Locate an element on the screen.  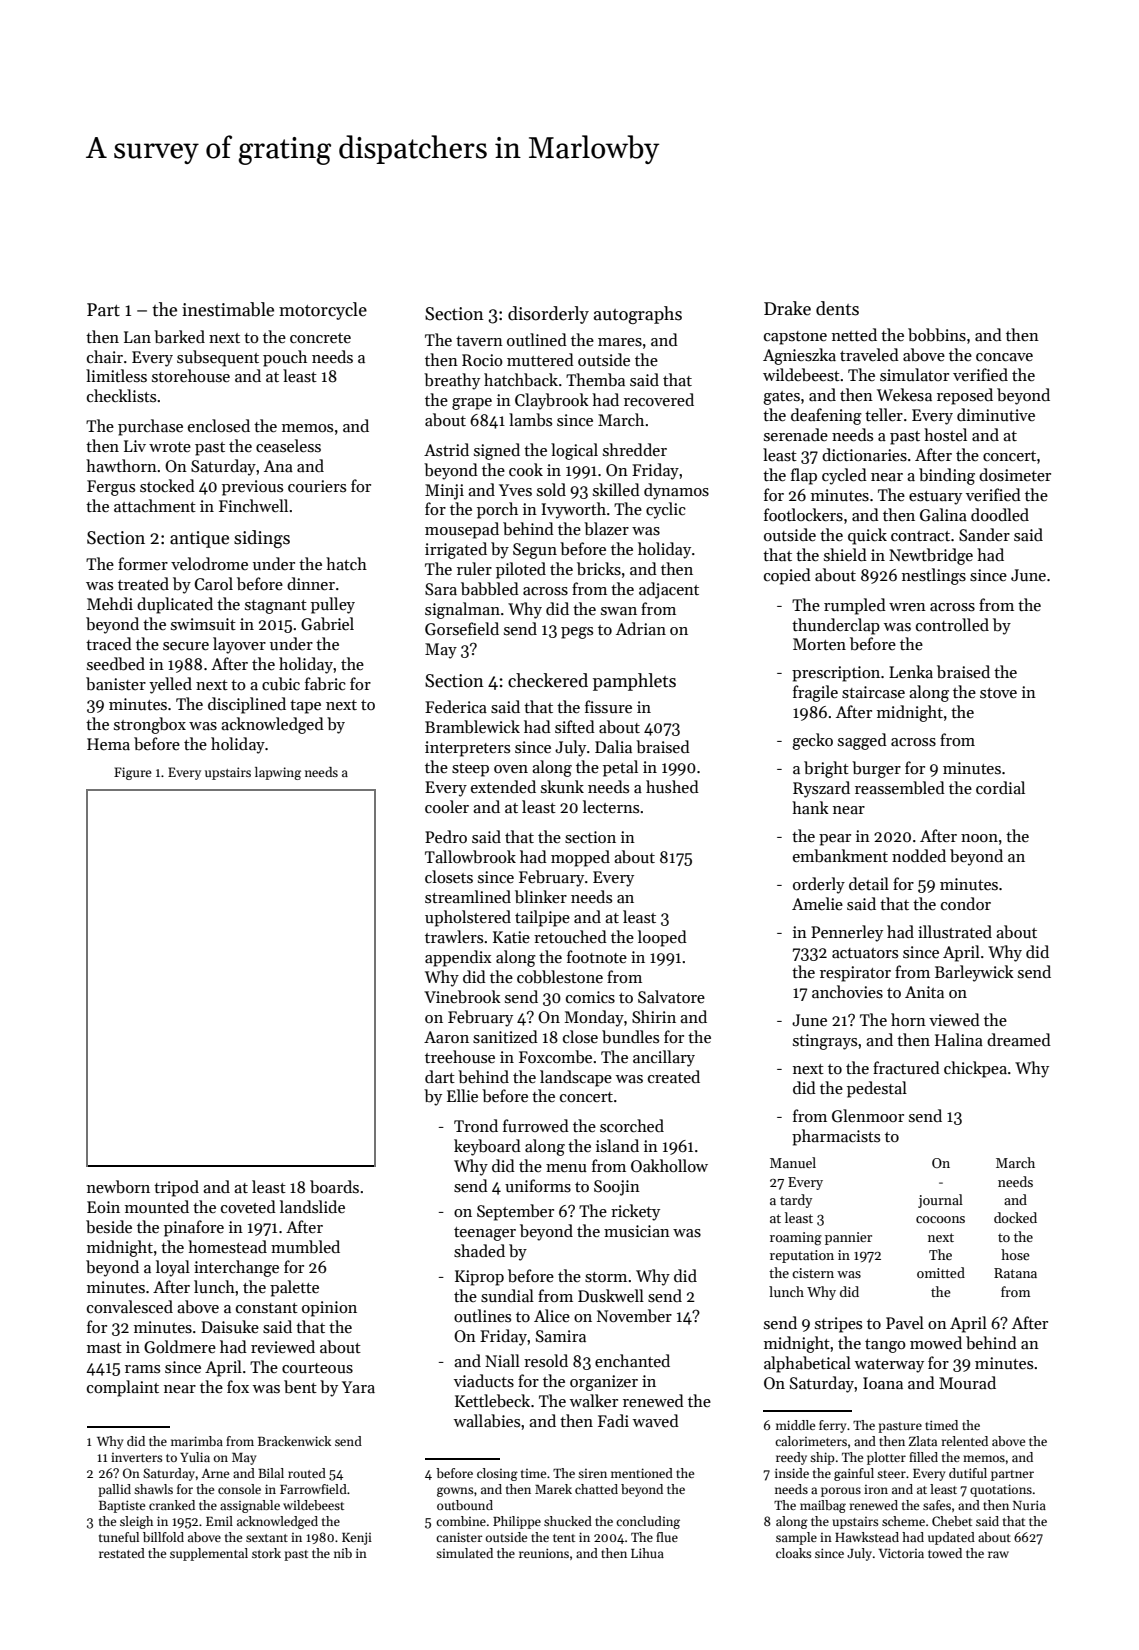
dynamos is located at coordinates (676, 491).
